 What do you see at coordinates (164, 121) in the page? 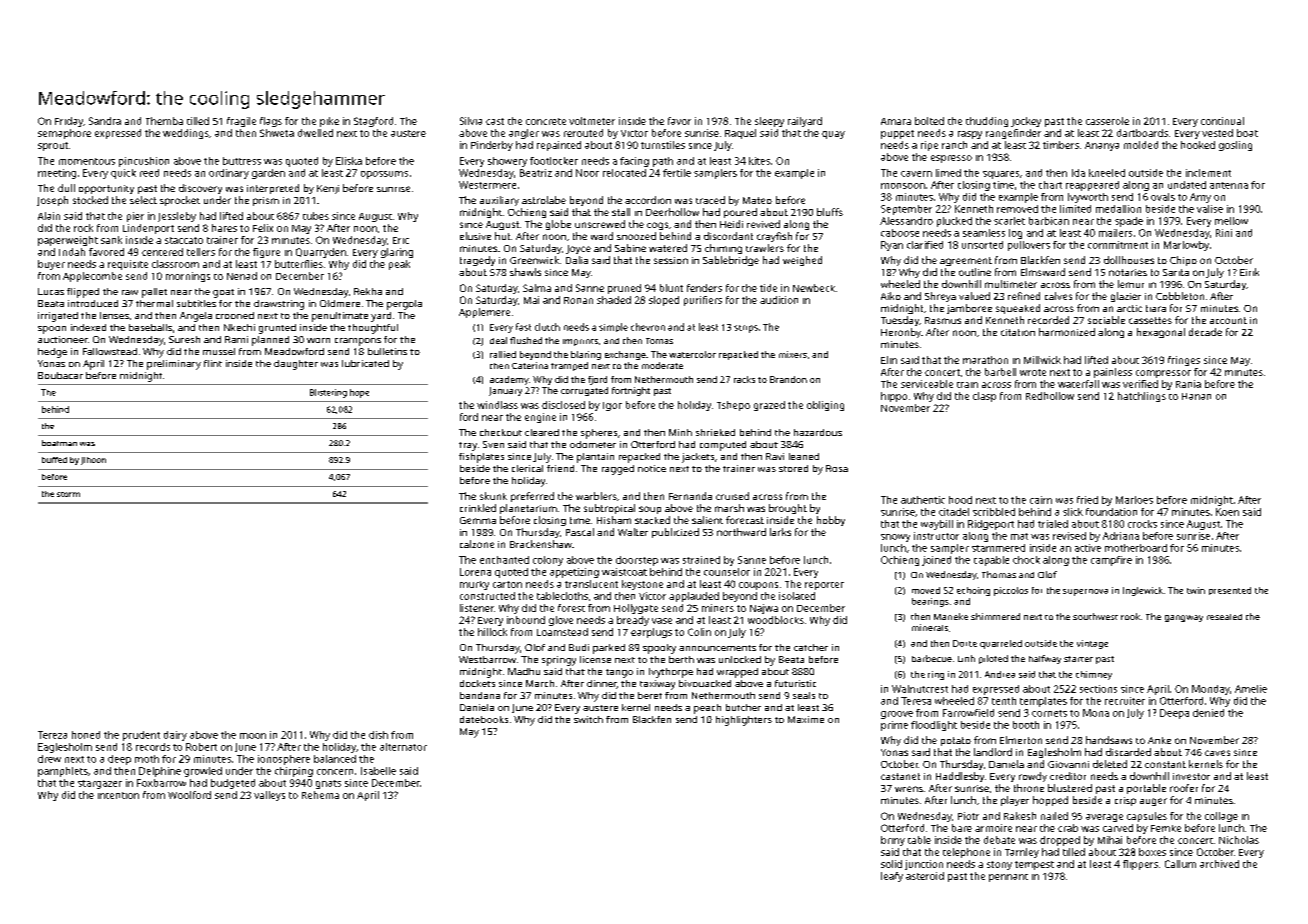
I see `Themba` at bounding box center [164, 121].
